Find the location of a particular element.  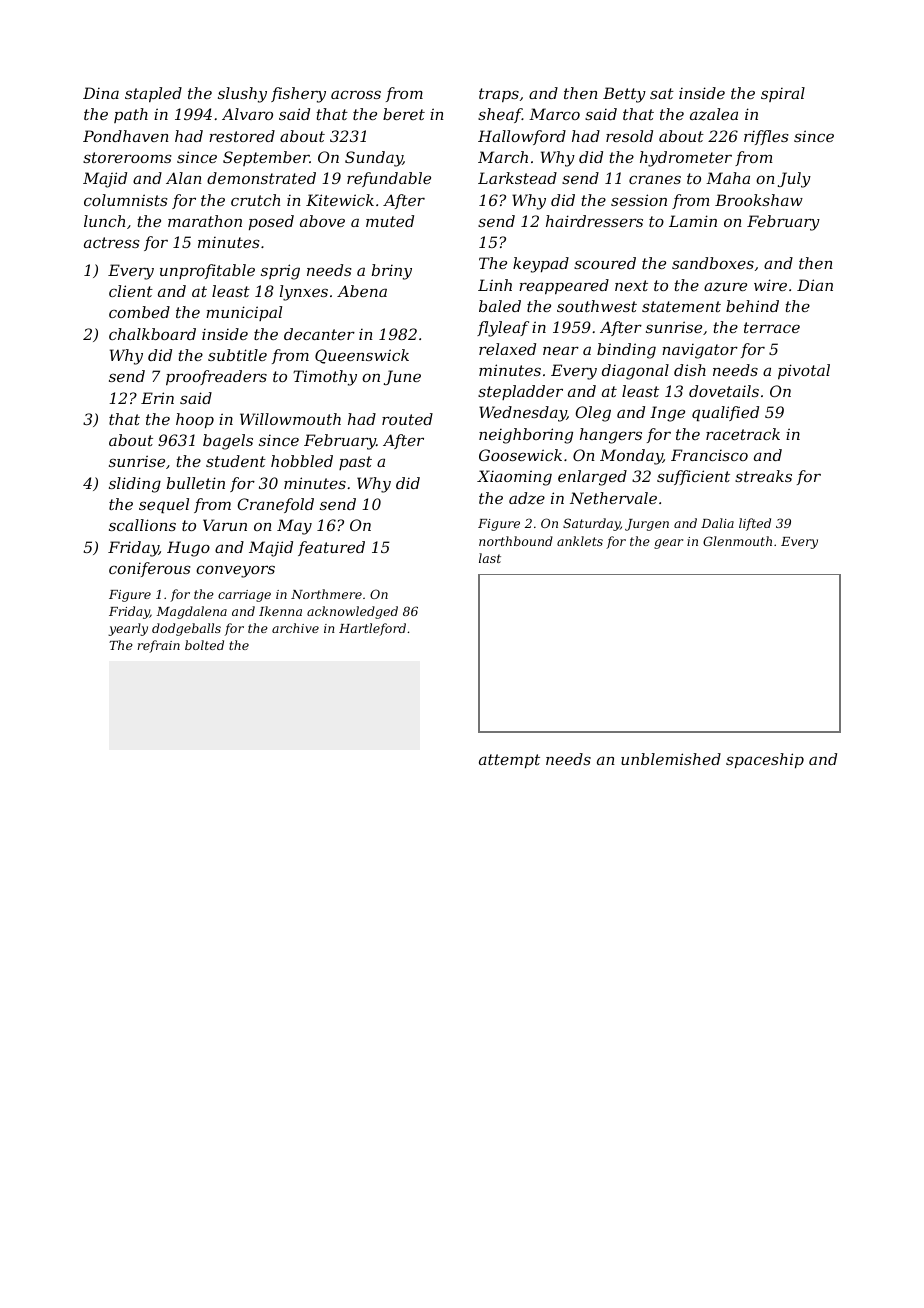

last is located at coordinates (490, 558).
